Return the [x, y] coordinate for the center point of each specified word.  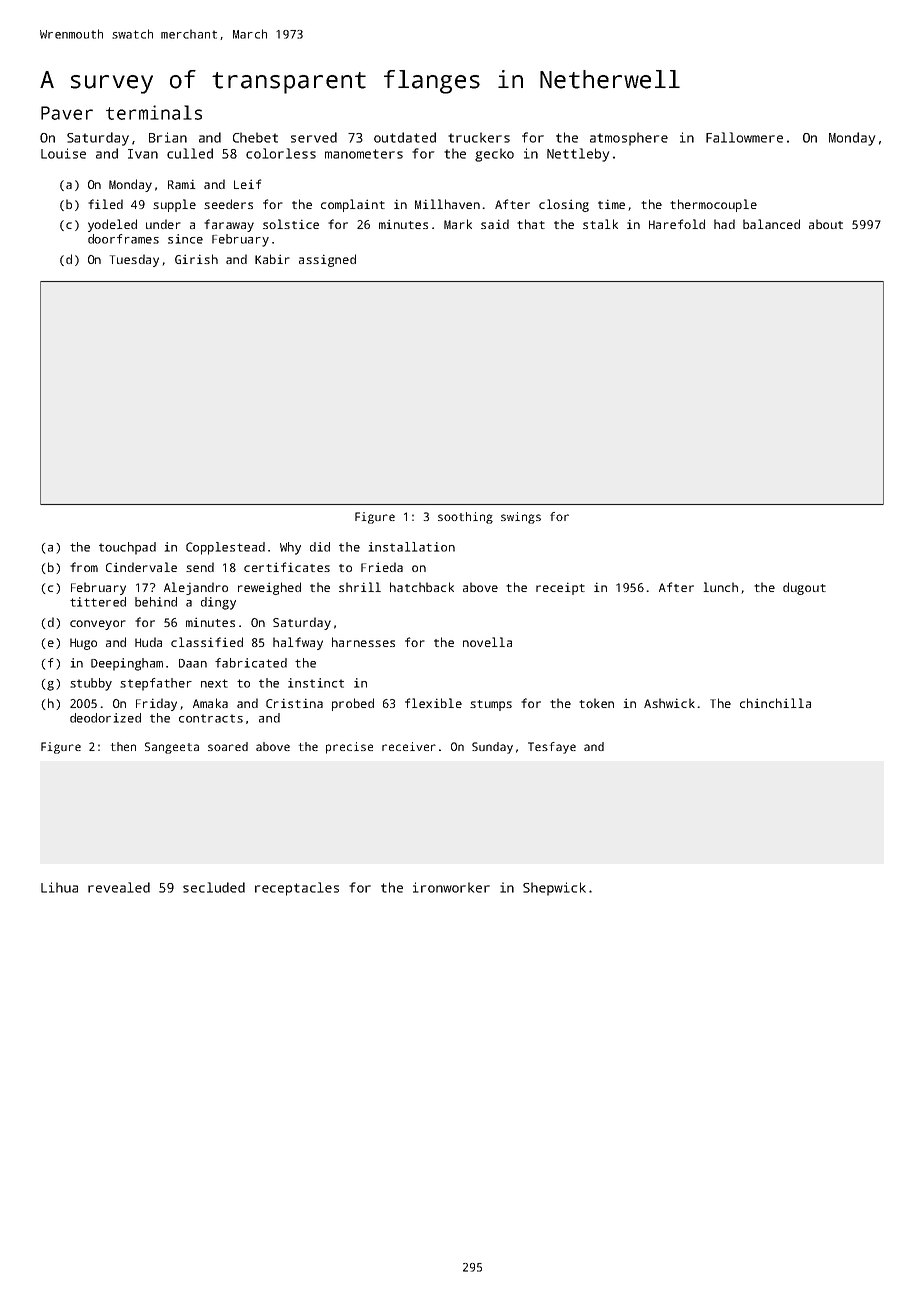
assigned [327, 260]
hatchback [422, 587]
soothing [465, 518]
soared [228, 746]
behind [156, 602]
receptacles [297, 889]
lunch [720, 587]
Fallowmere [744, 137]
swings [521, 518]
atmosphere [629, 139]
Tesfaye [552, 748]
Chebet [255, 137]
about [826, 224]
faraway [229, 225]
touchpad [127, 548]
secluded [214, 887]
